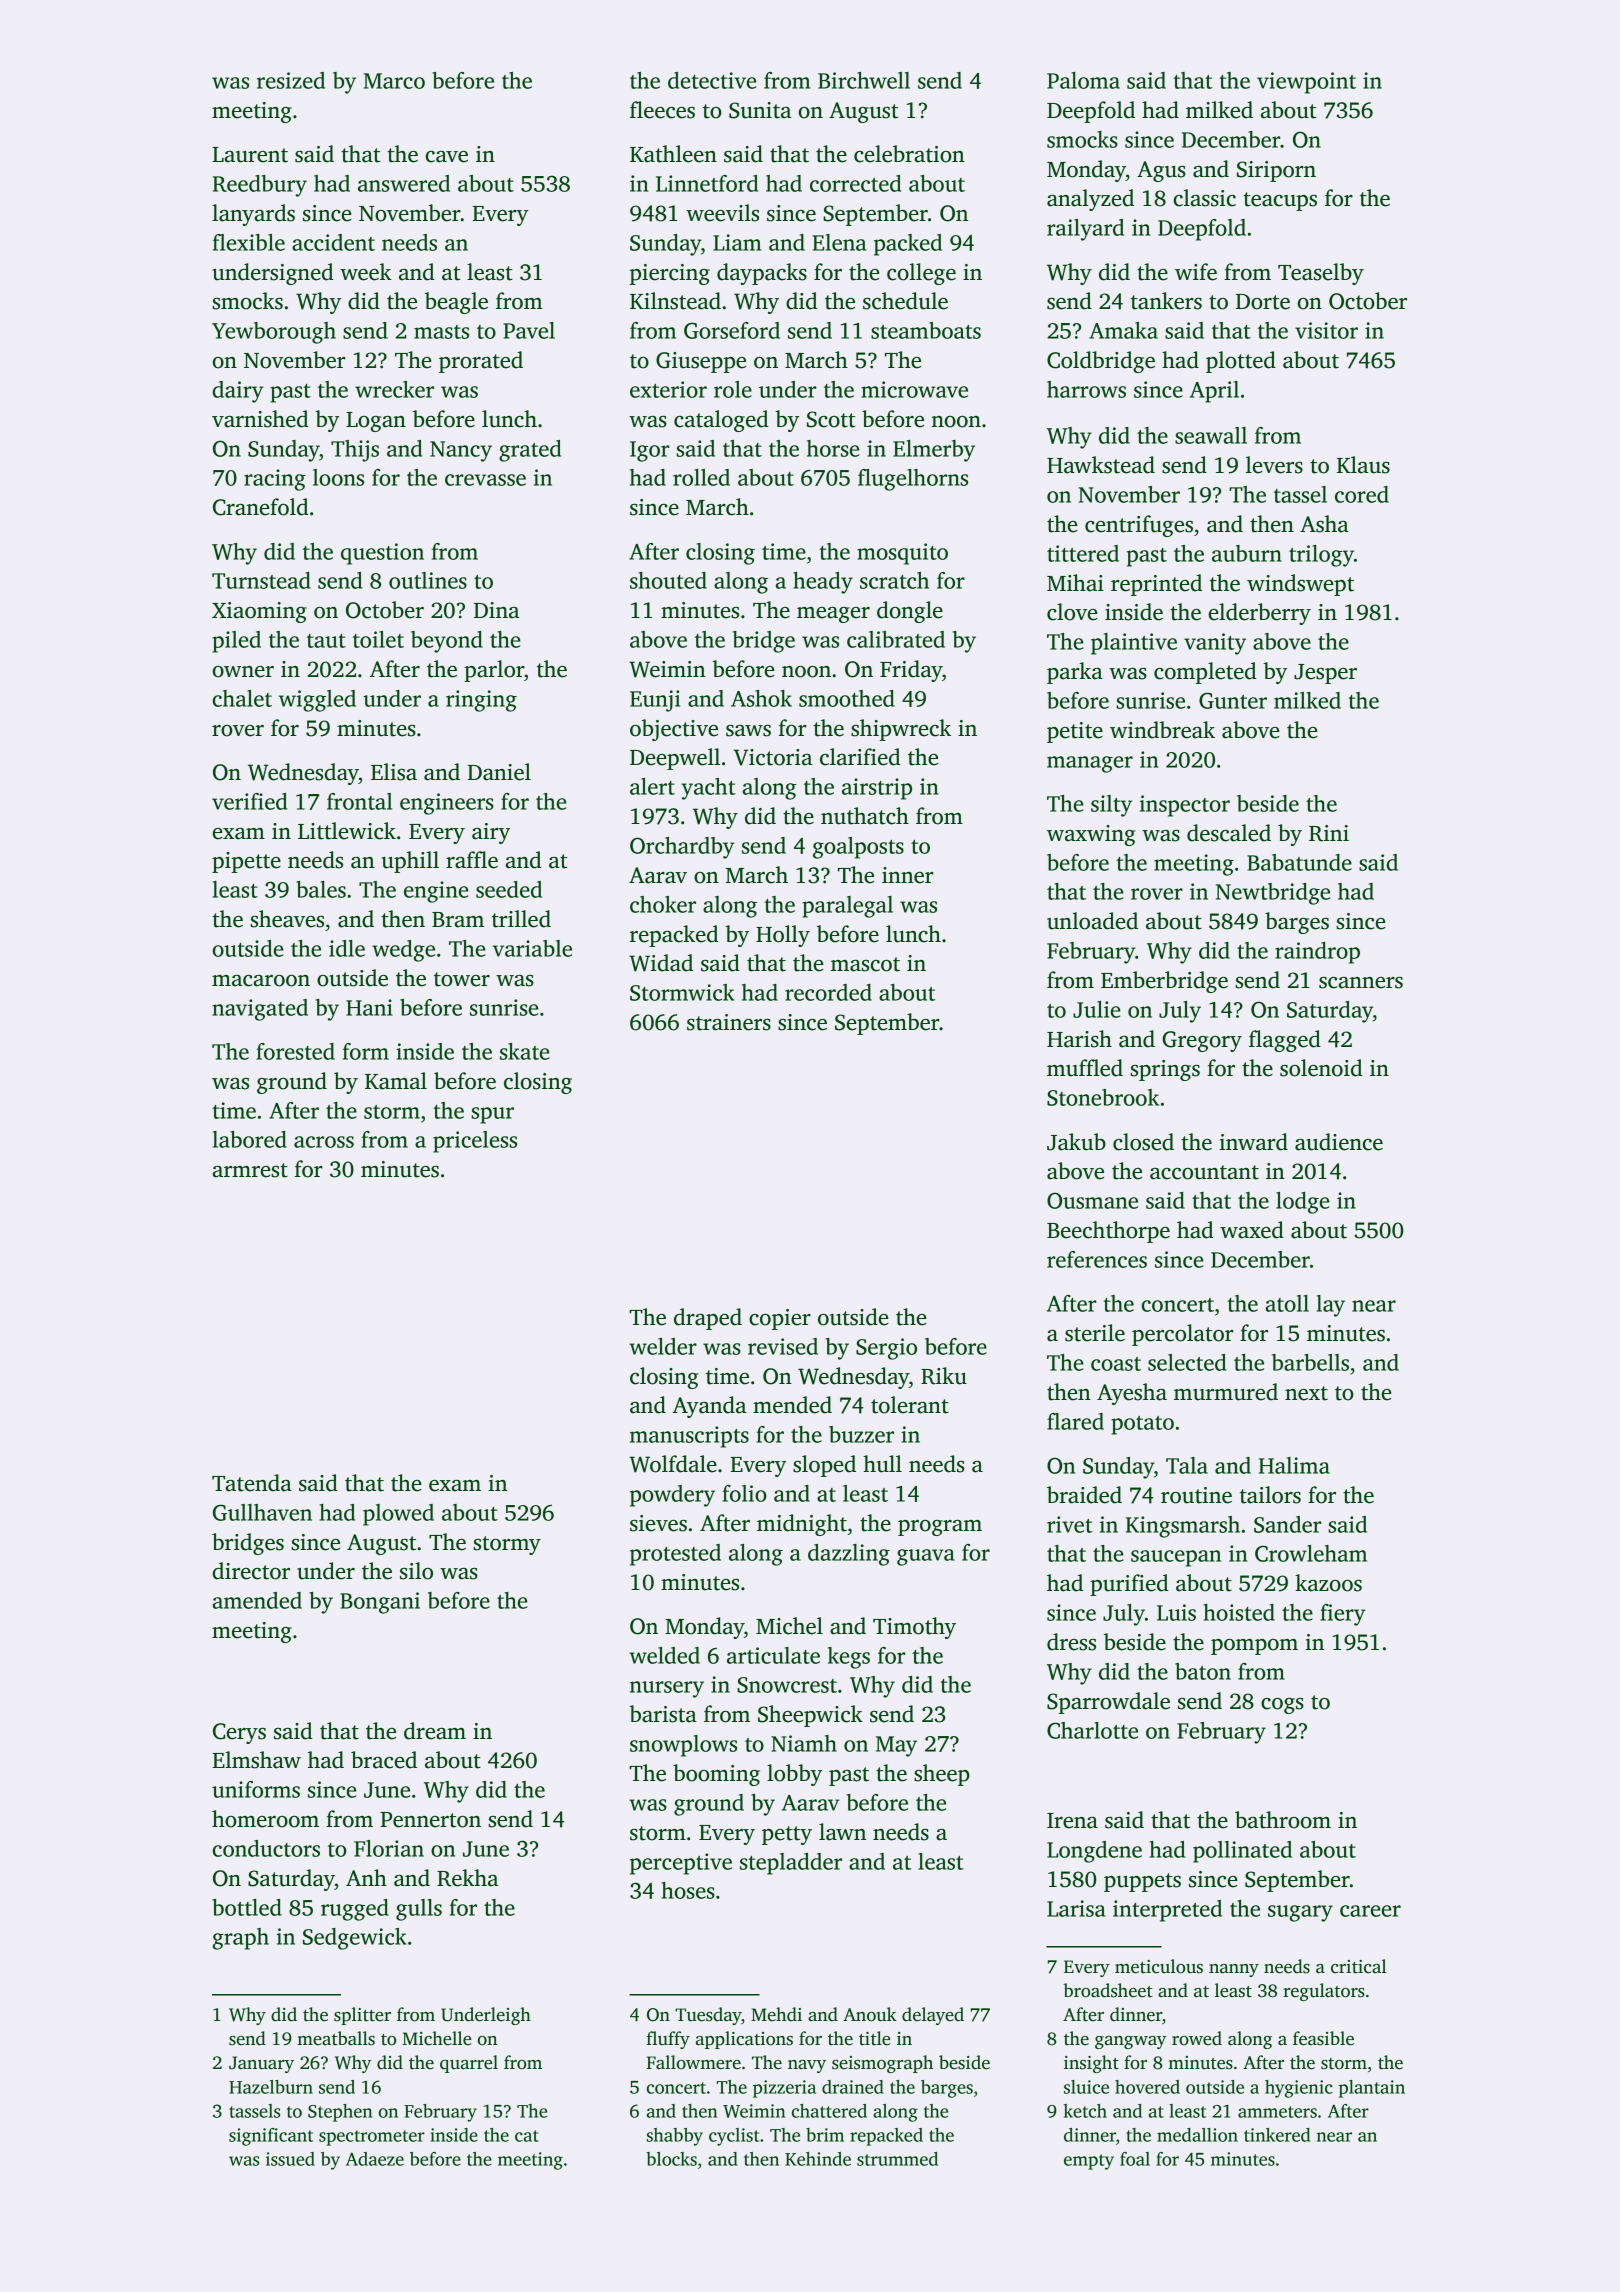  What do you see at coordinates (909, 154) in the document?
I see `celebration` at bounding box center [909, 154].
